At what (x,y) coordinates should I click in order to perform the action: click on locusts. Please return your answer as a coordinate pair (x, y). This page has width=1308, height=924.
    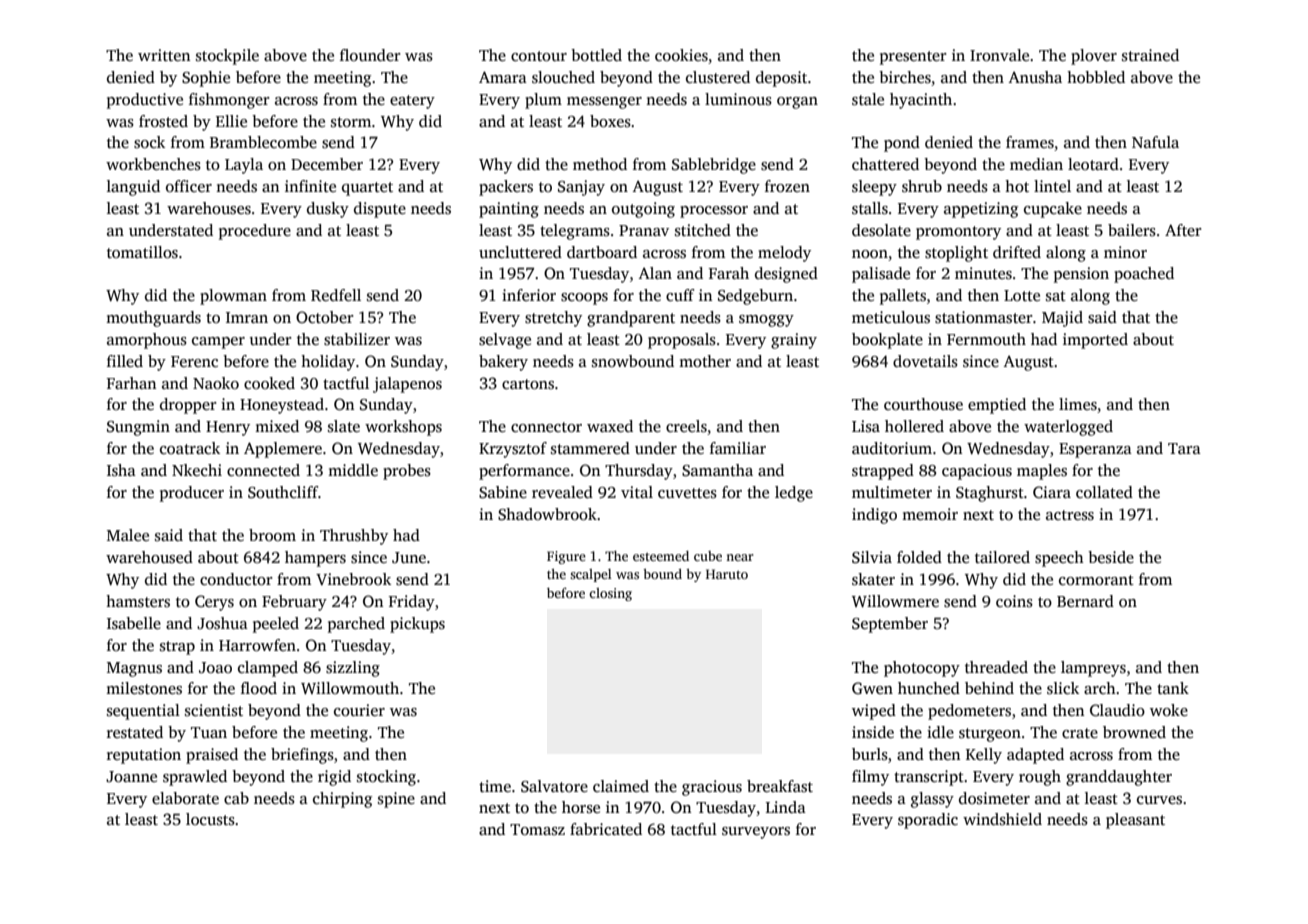
    Looking at the image, I should click on (210, 819).
